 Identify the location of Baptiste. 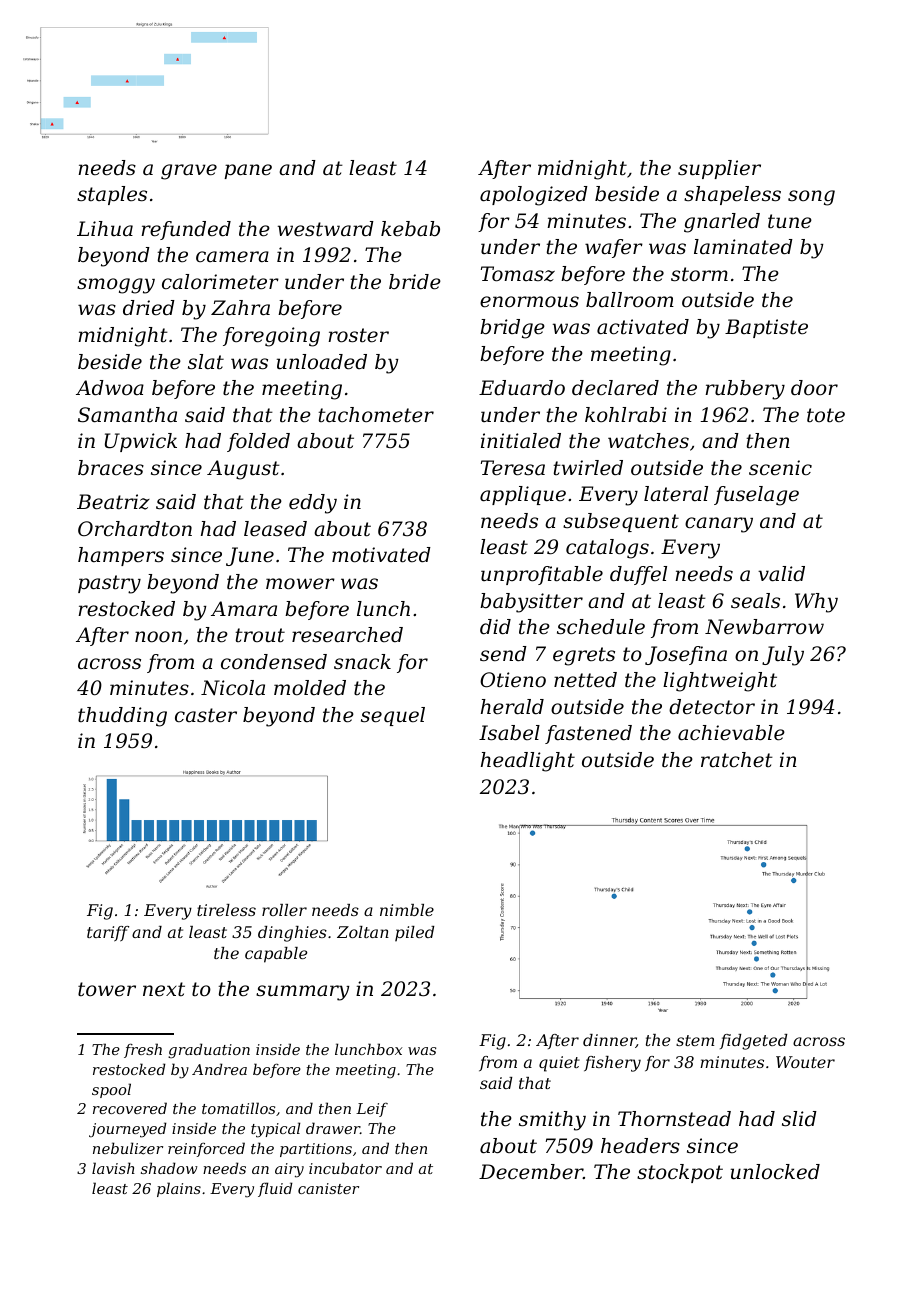
(766, 328).
